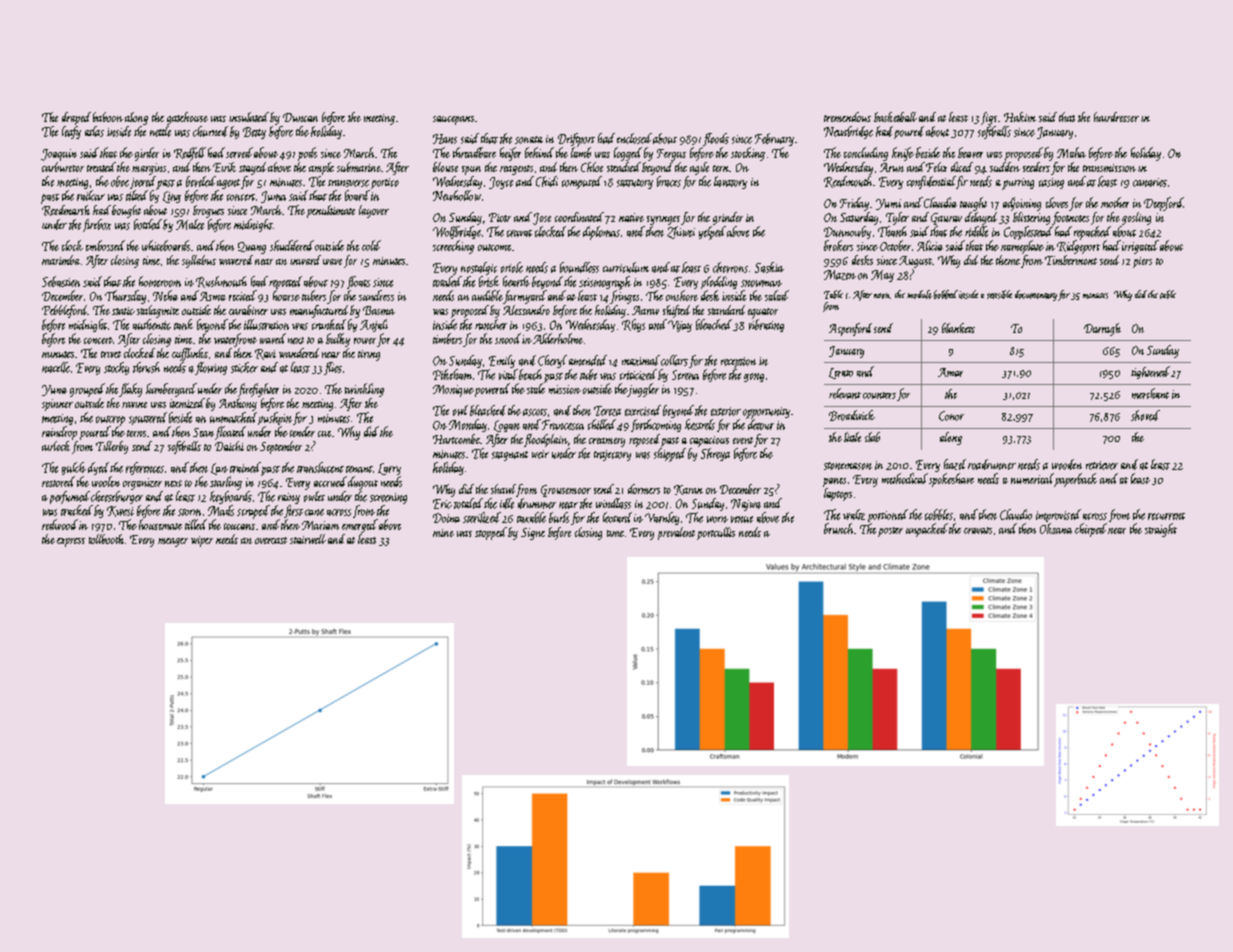 This screenshot has height=952, width=1233. Describe the element at coordinates (61, 281) in the screenshot. I see `Sebastien` at that location.
